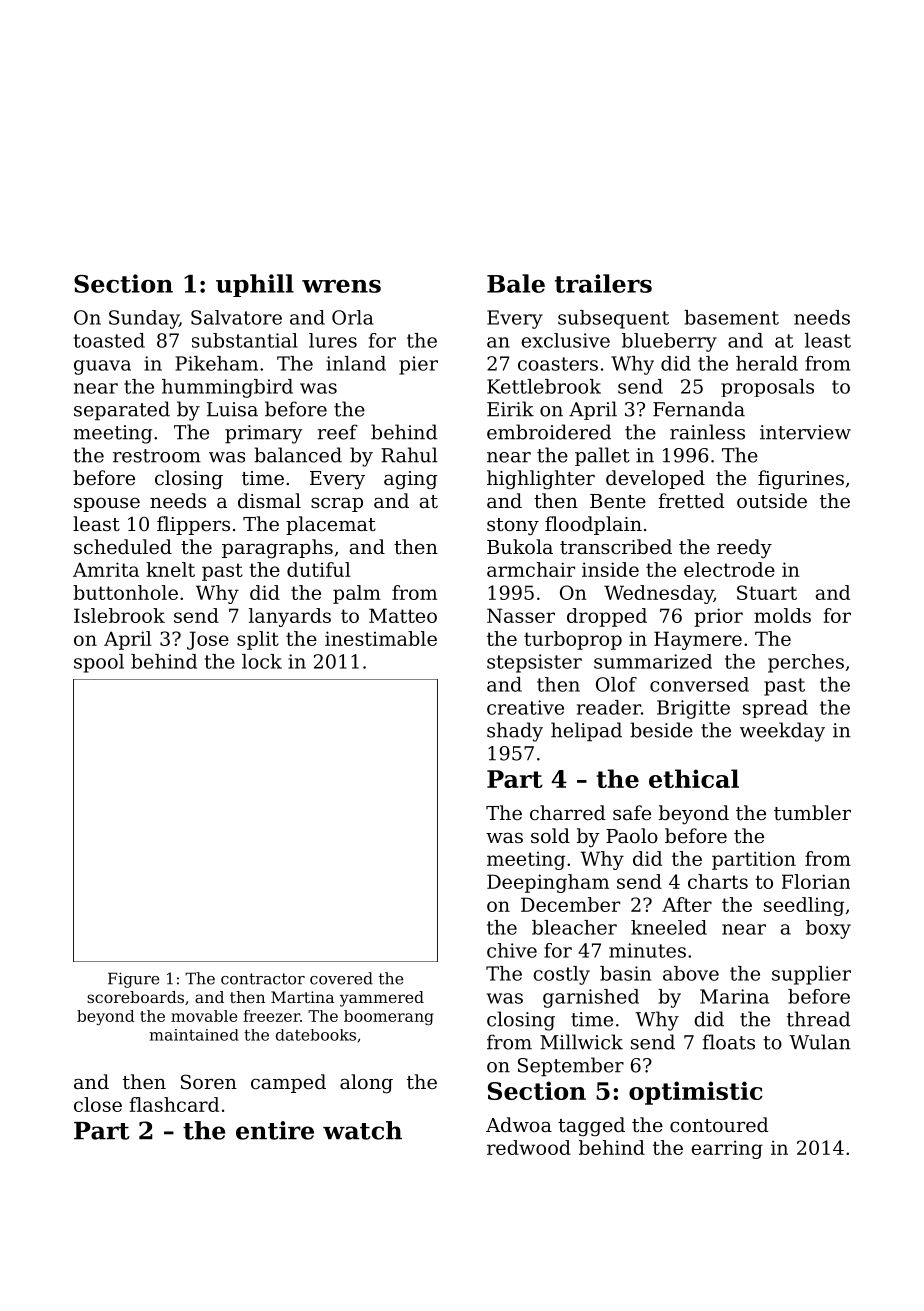 Image resolution: width=924 pixels, height=1311 pixels. What do you see at coordinates (133, 980) in the document?
I see `Figure` at bounding box center [133, 980].
